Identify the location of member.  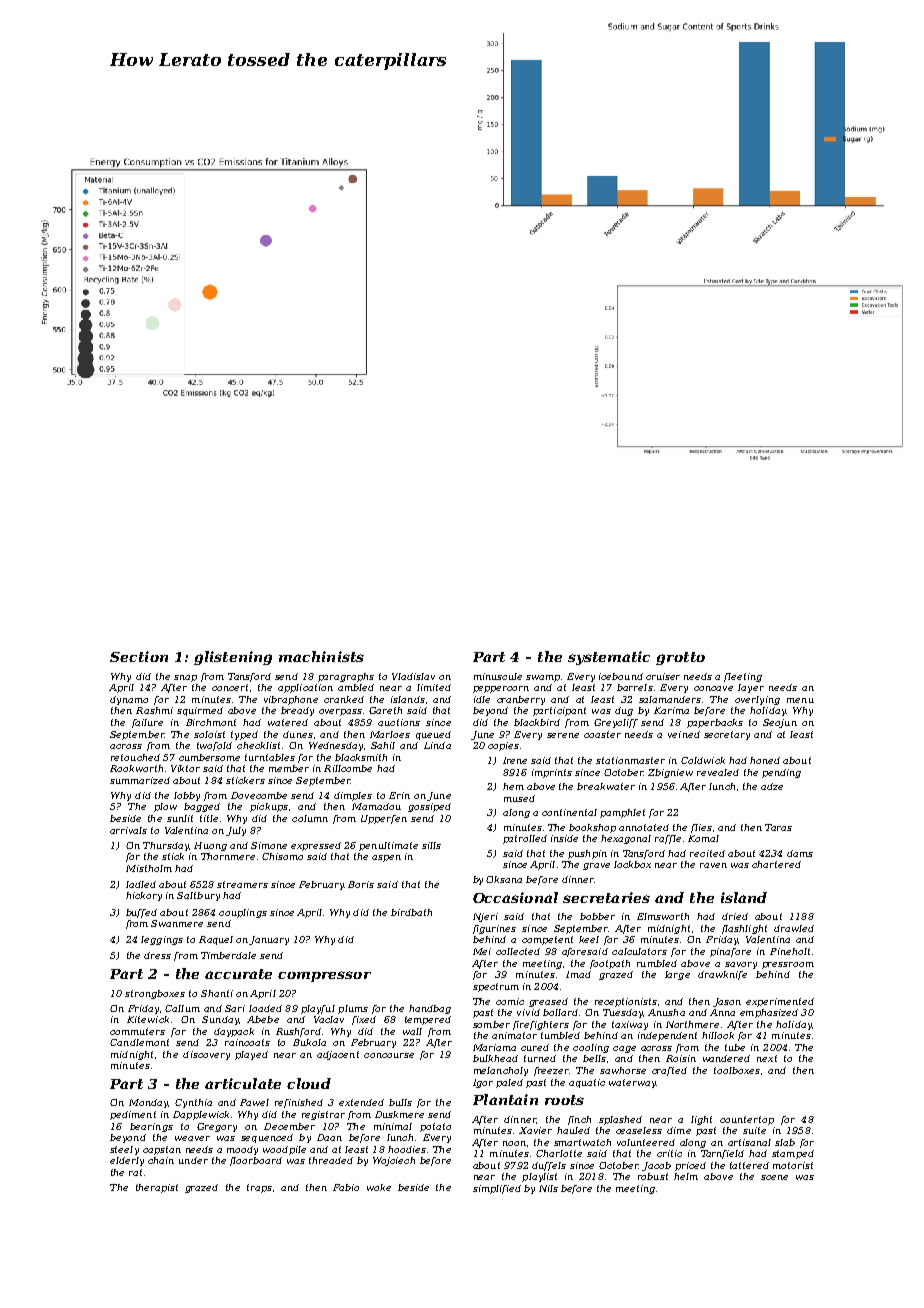
(289, 768).
